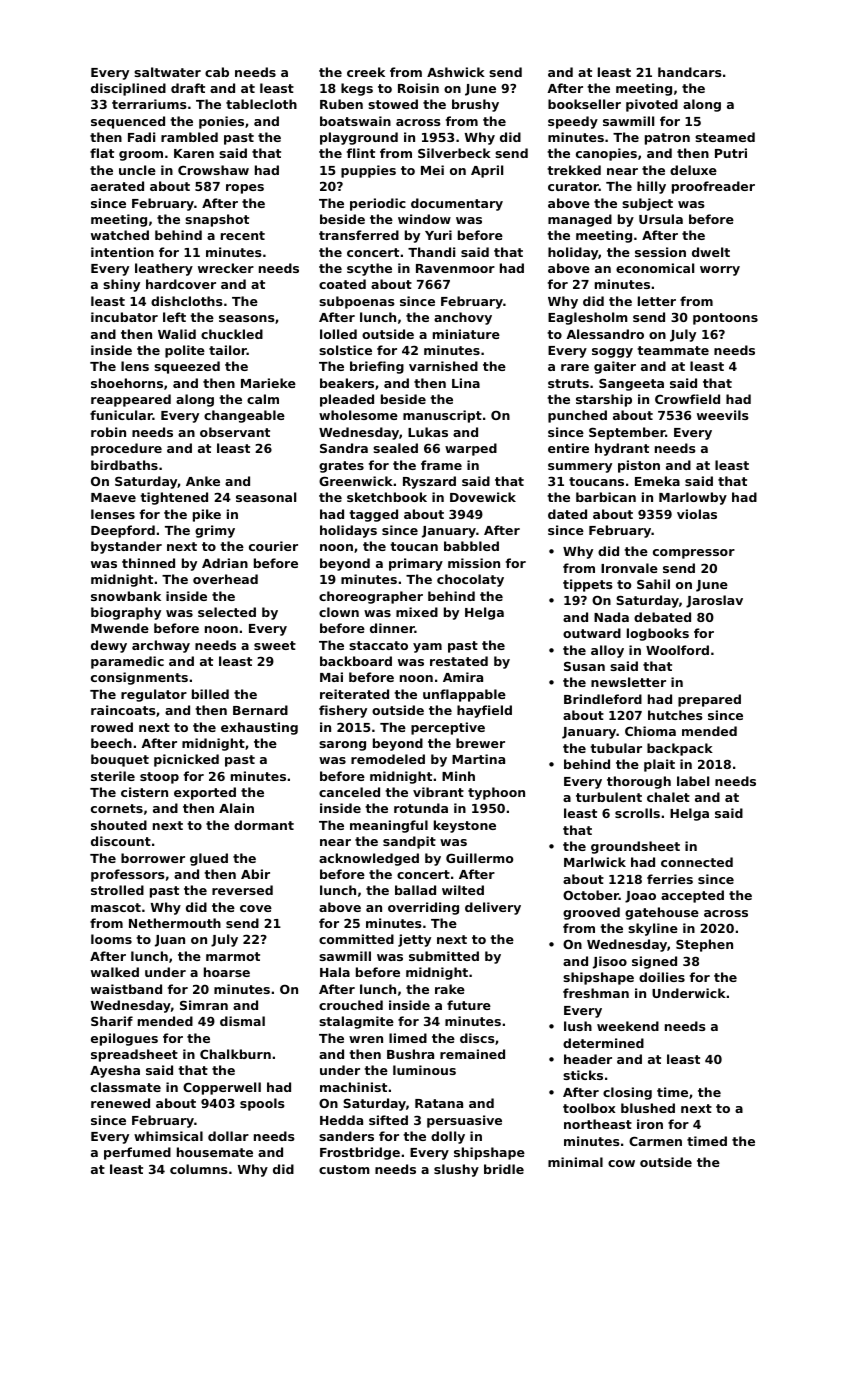  Describe the element at coordinates (475, 105) in the image. I see `brushy` at that location.
